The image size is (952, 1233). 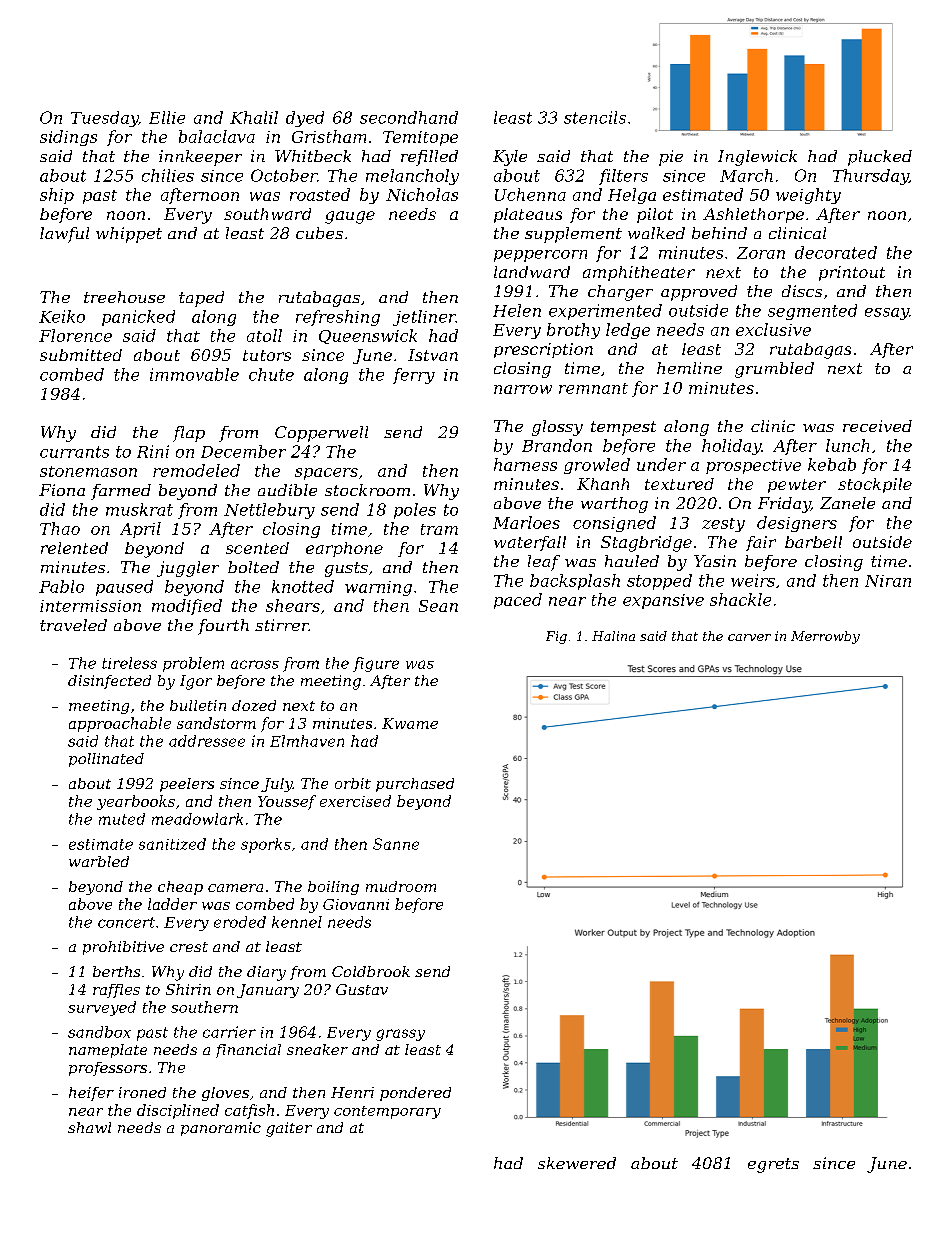 What do you see at coordinates (613, 636) in the document?
I see `Halina` at bounding box center [613, 636].
